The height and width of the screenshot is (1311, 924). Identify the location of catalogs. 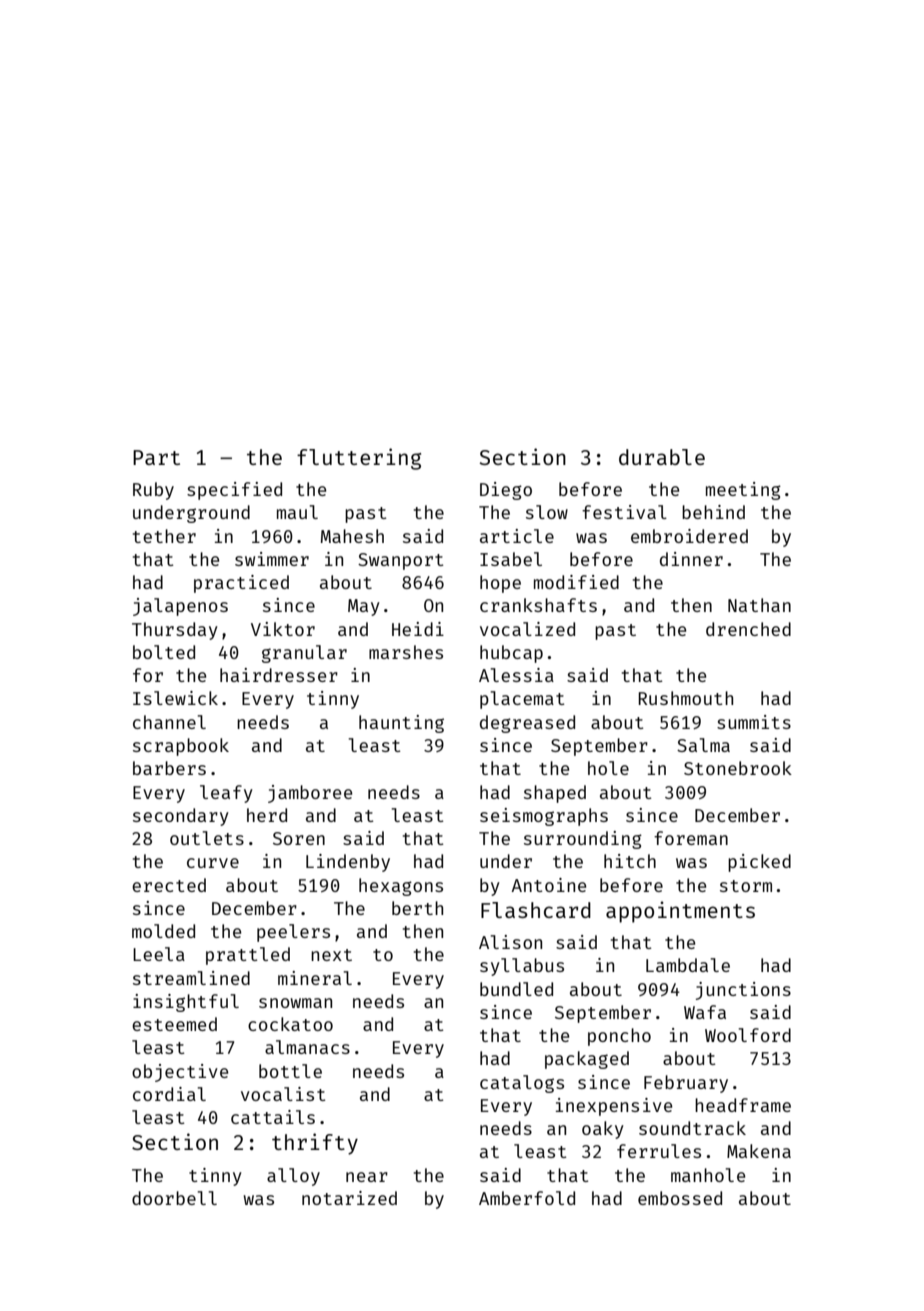
(522, 1084).
